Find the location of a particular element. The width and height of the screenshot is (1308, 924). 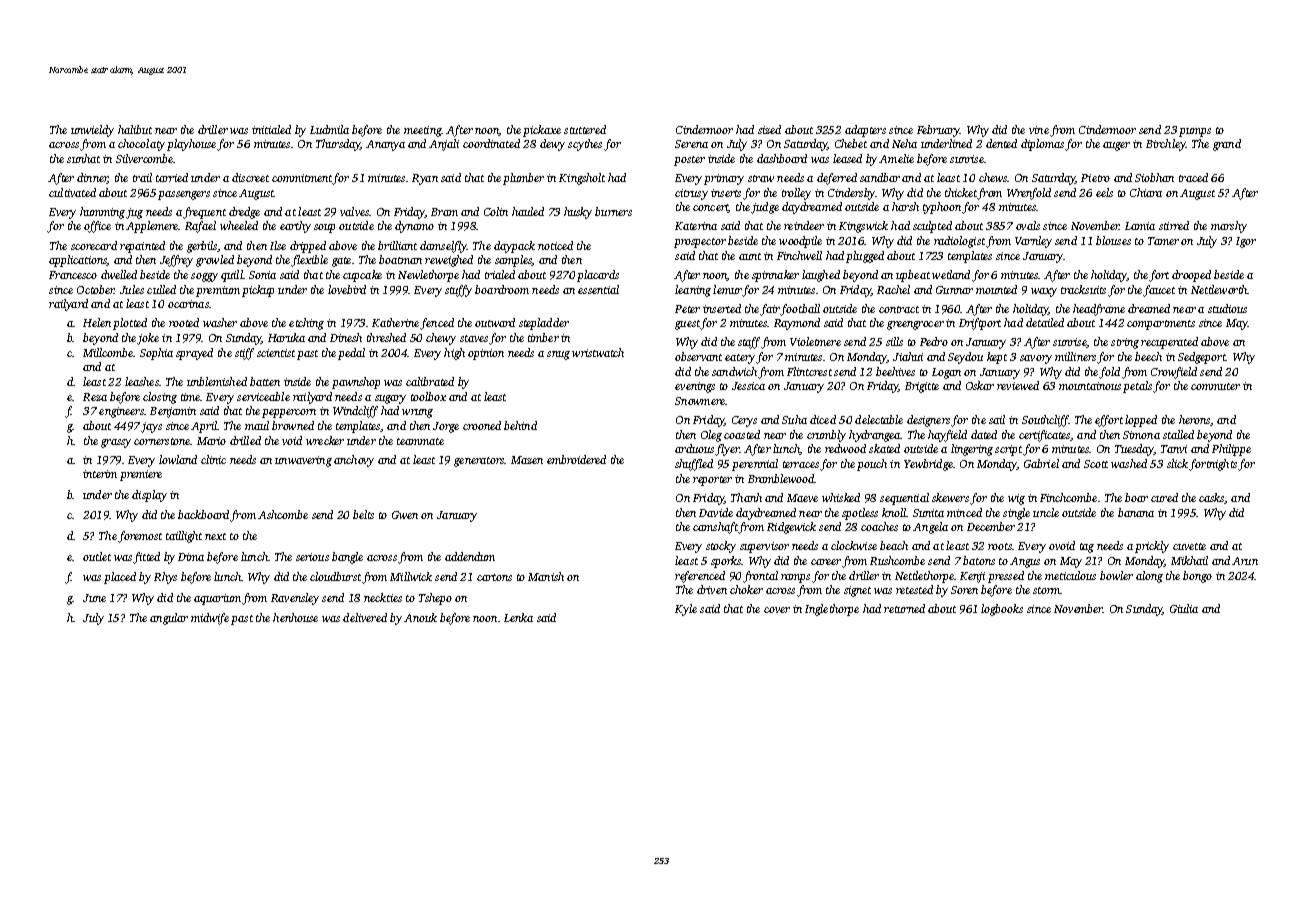

Mazen is located at coordinates (527, 460).
